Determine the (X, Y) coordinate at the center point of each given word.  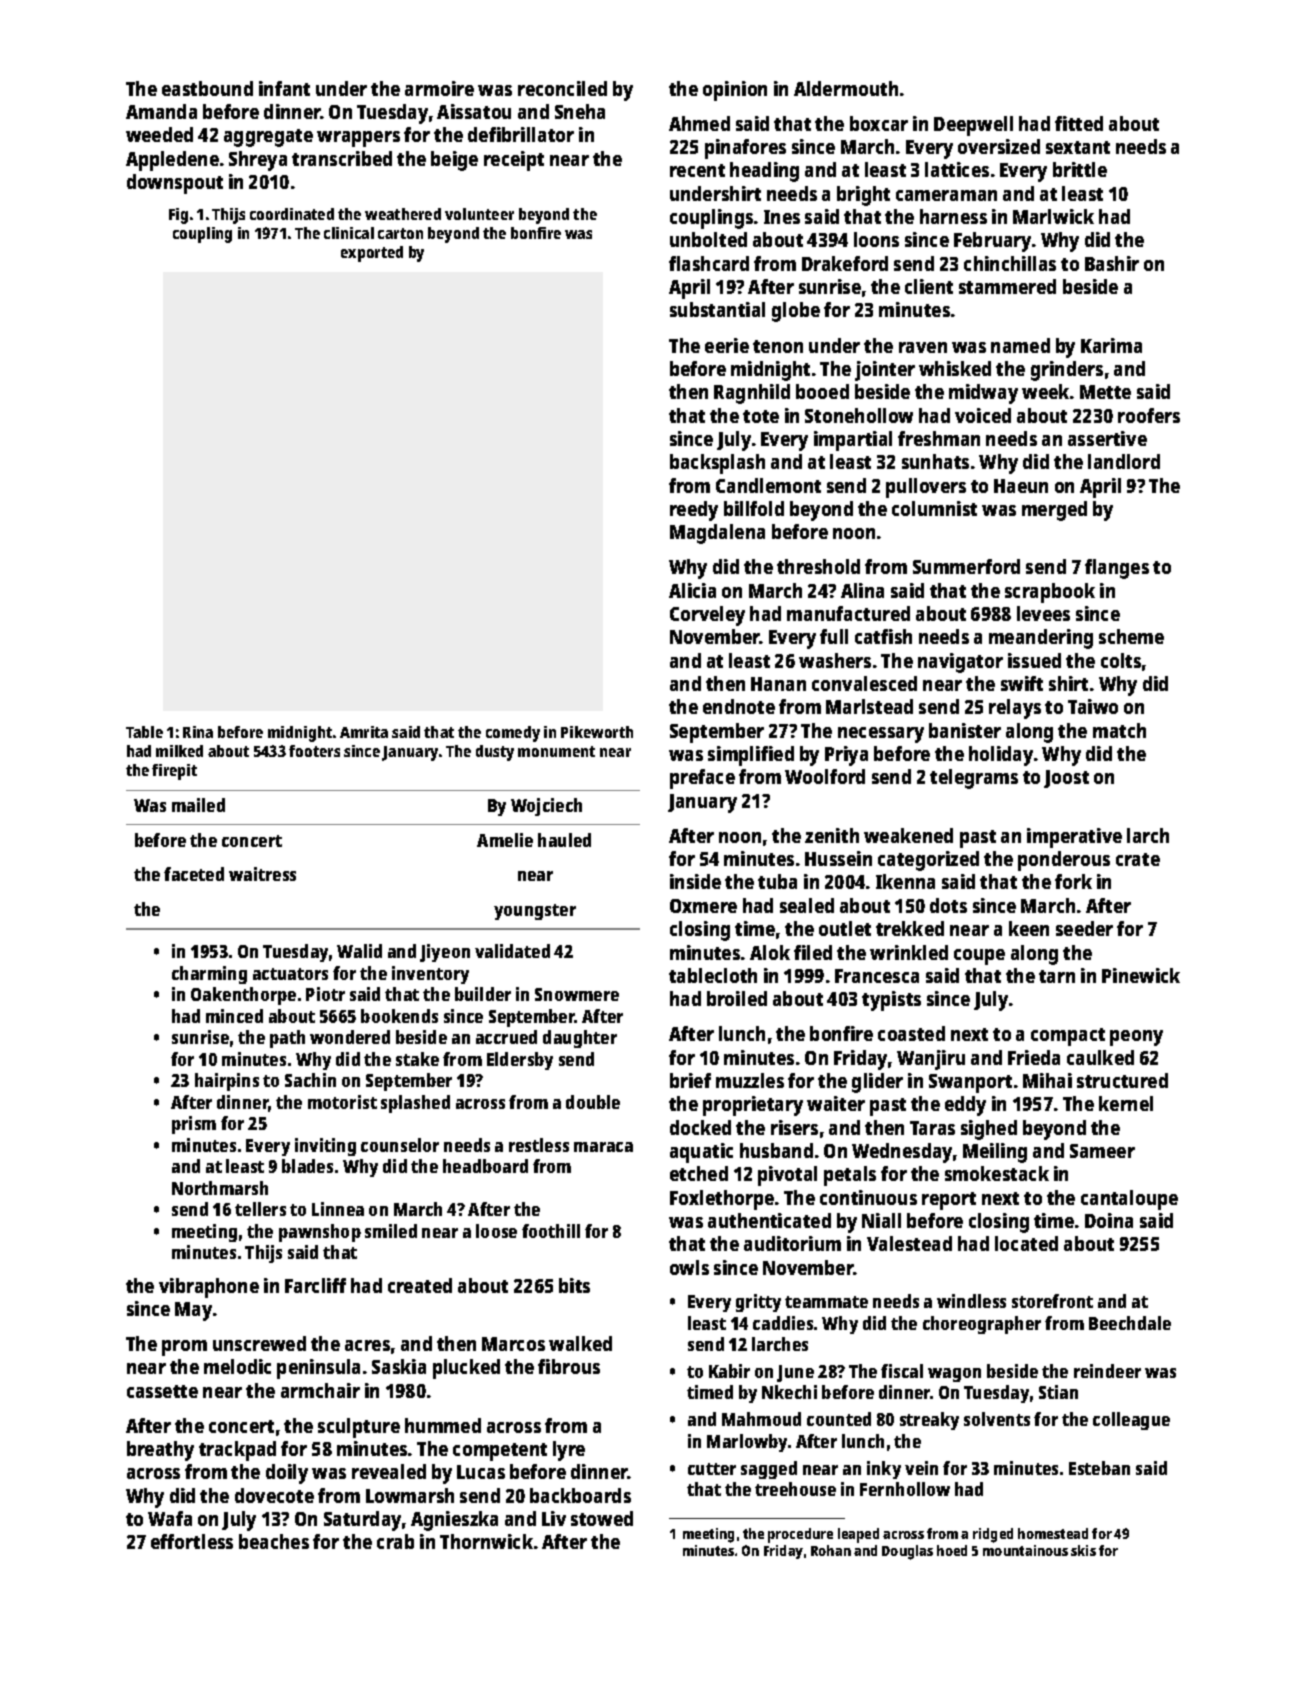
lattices (957, 169)
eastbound (207, 88)
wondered (350, 1037)
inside (695, 881)
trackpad (237, 1451)
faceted (194, 874)
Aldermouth (846, 88)
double (593, 1102)
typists (891, 1001)
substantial (717, 309)
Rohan (831, 1550)
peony (1136, 1038)
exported (372, 254)
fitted (1079, 123)
